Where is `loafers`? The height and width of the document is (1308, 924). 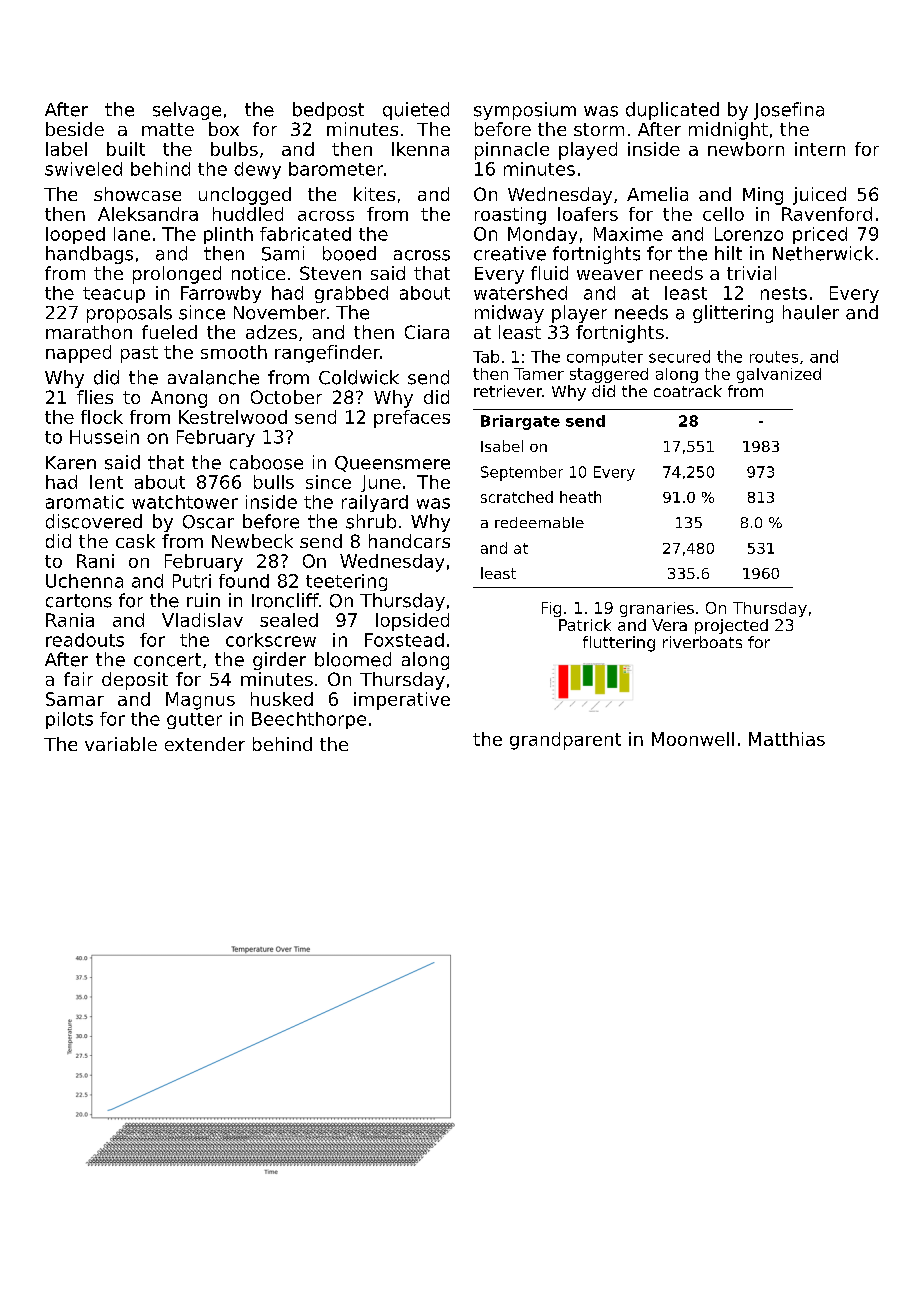
loafers is located at coordinates (588, 214).
